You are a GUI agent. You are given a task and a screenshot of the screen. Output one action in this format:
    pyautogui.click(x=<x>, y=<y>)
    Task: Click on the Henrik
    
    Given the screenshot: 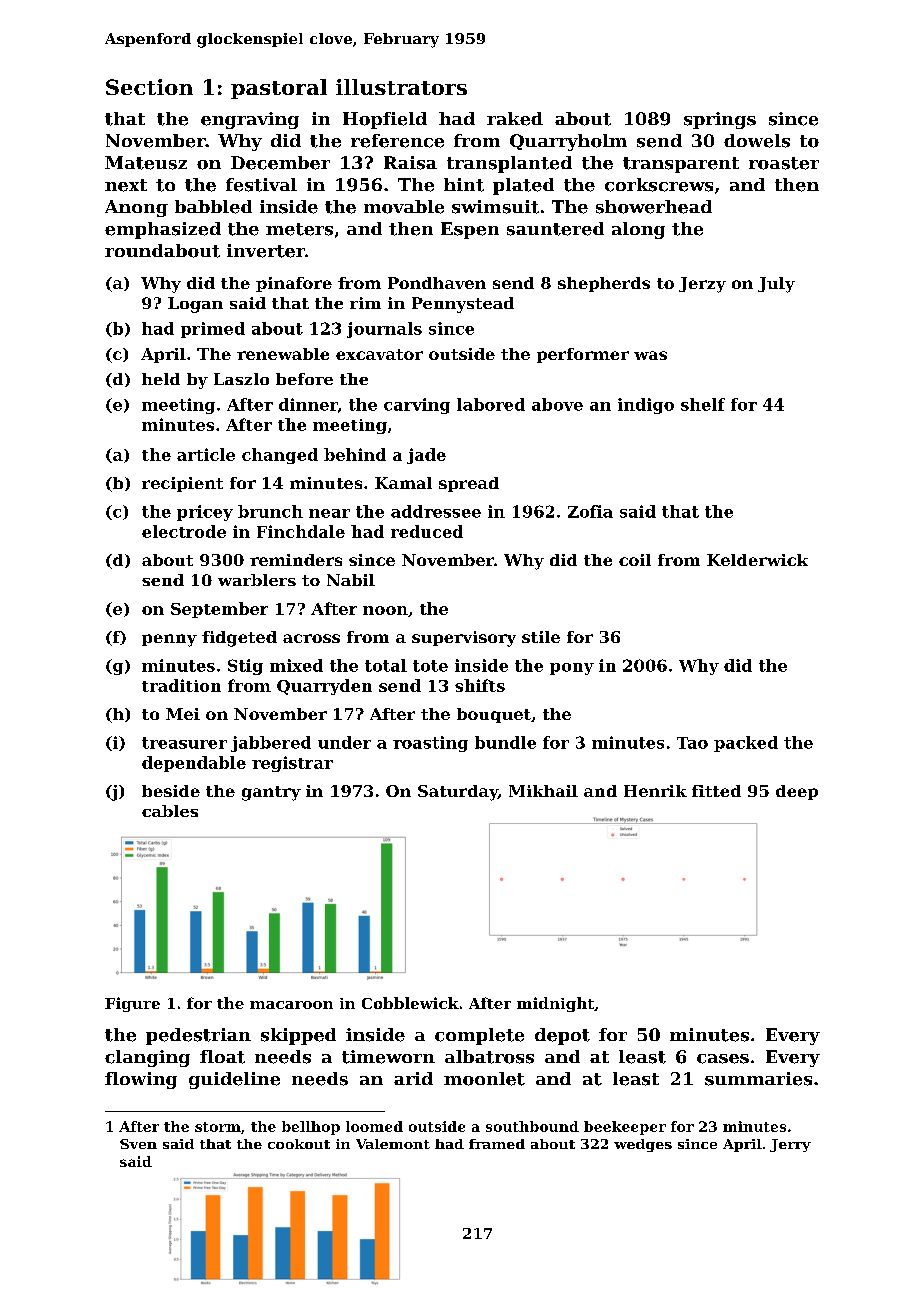 What is the action you would take?
    pyautogui.click(x=655, y=791)
